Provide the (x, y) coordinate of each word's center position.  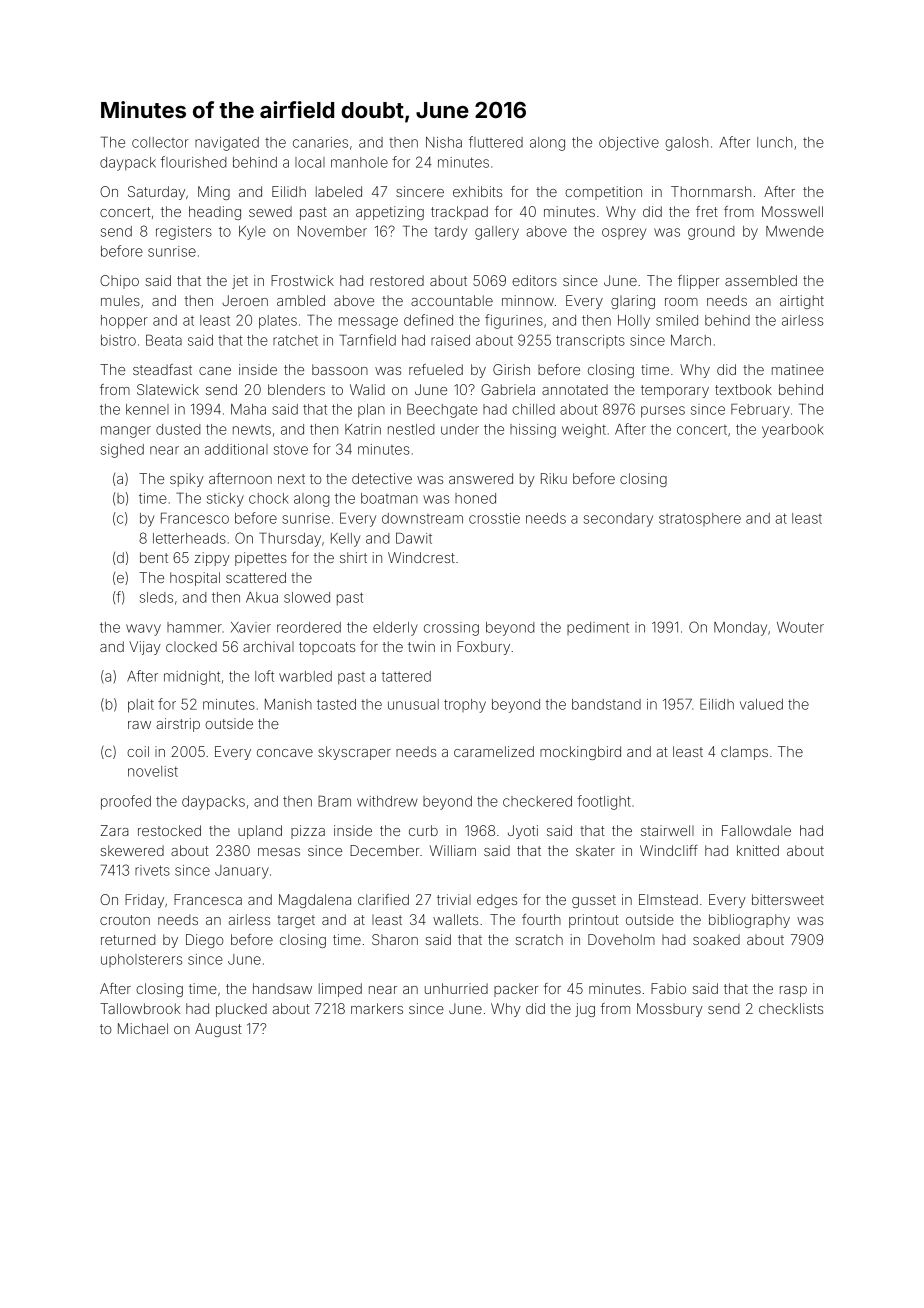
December (384, 850)
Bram (334, 801)
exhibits (477, 191)
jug (585, 1010)
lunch (774, 142)
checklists (791, 1008)
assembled (761, 280)
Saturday (156, 193)
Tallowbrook (140, 1008)
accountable (452, 300)
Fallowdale (756, 830)
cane (215, 371)
